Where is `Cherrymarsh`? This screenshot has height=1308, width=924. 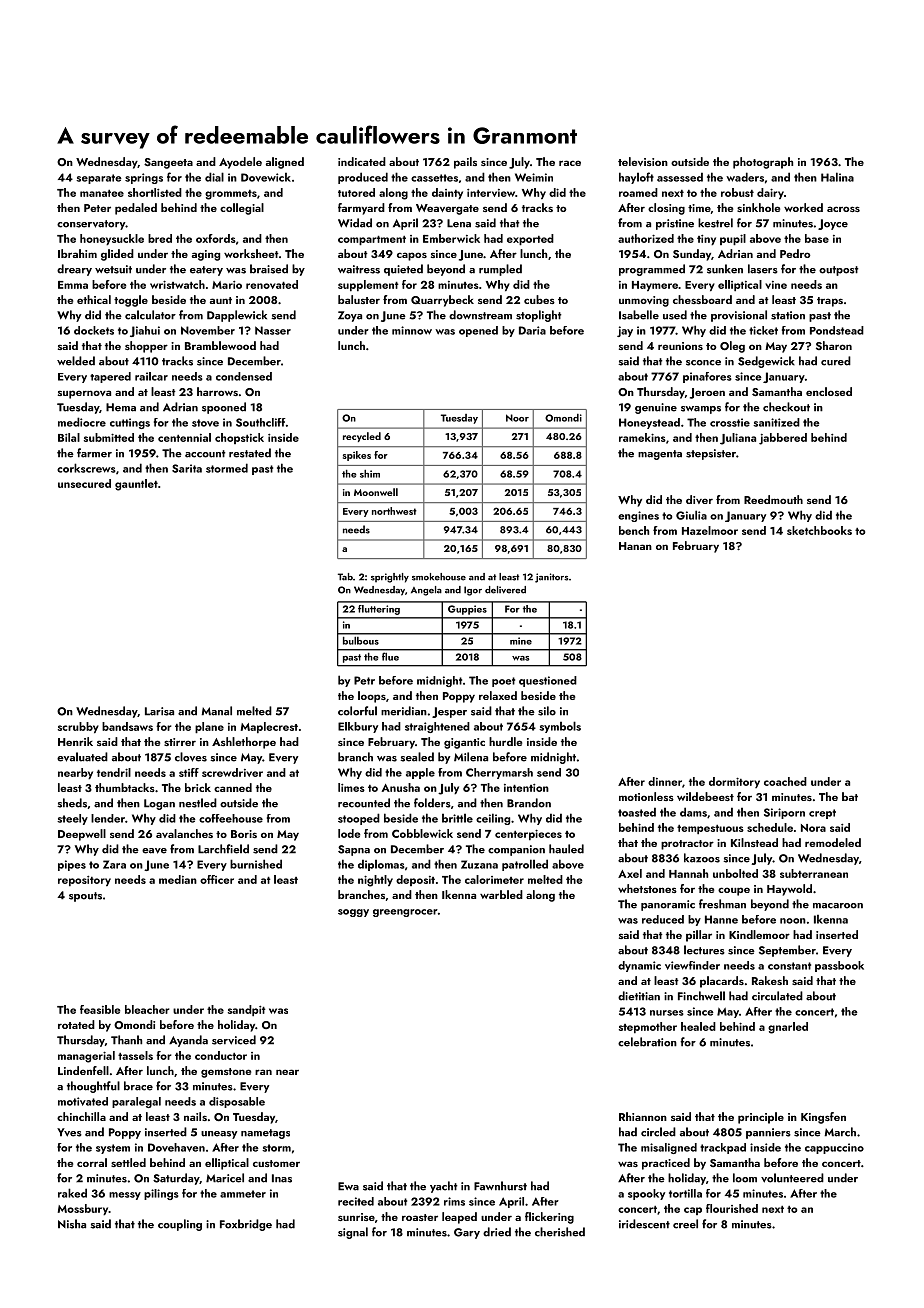 Cherrymarsh is located at coordinates (499, 773).
